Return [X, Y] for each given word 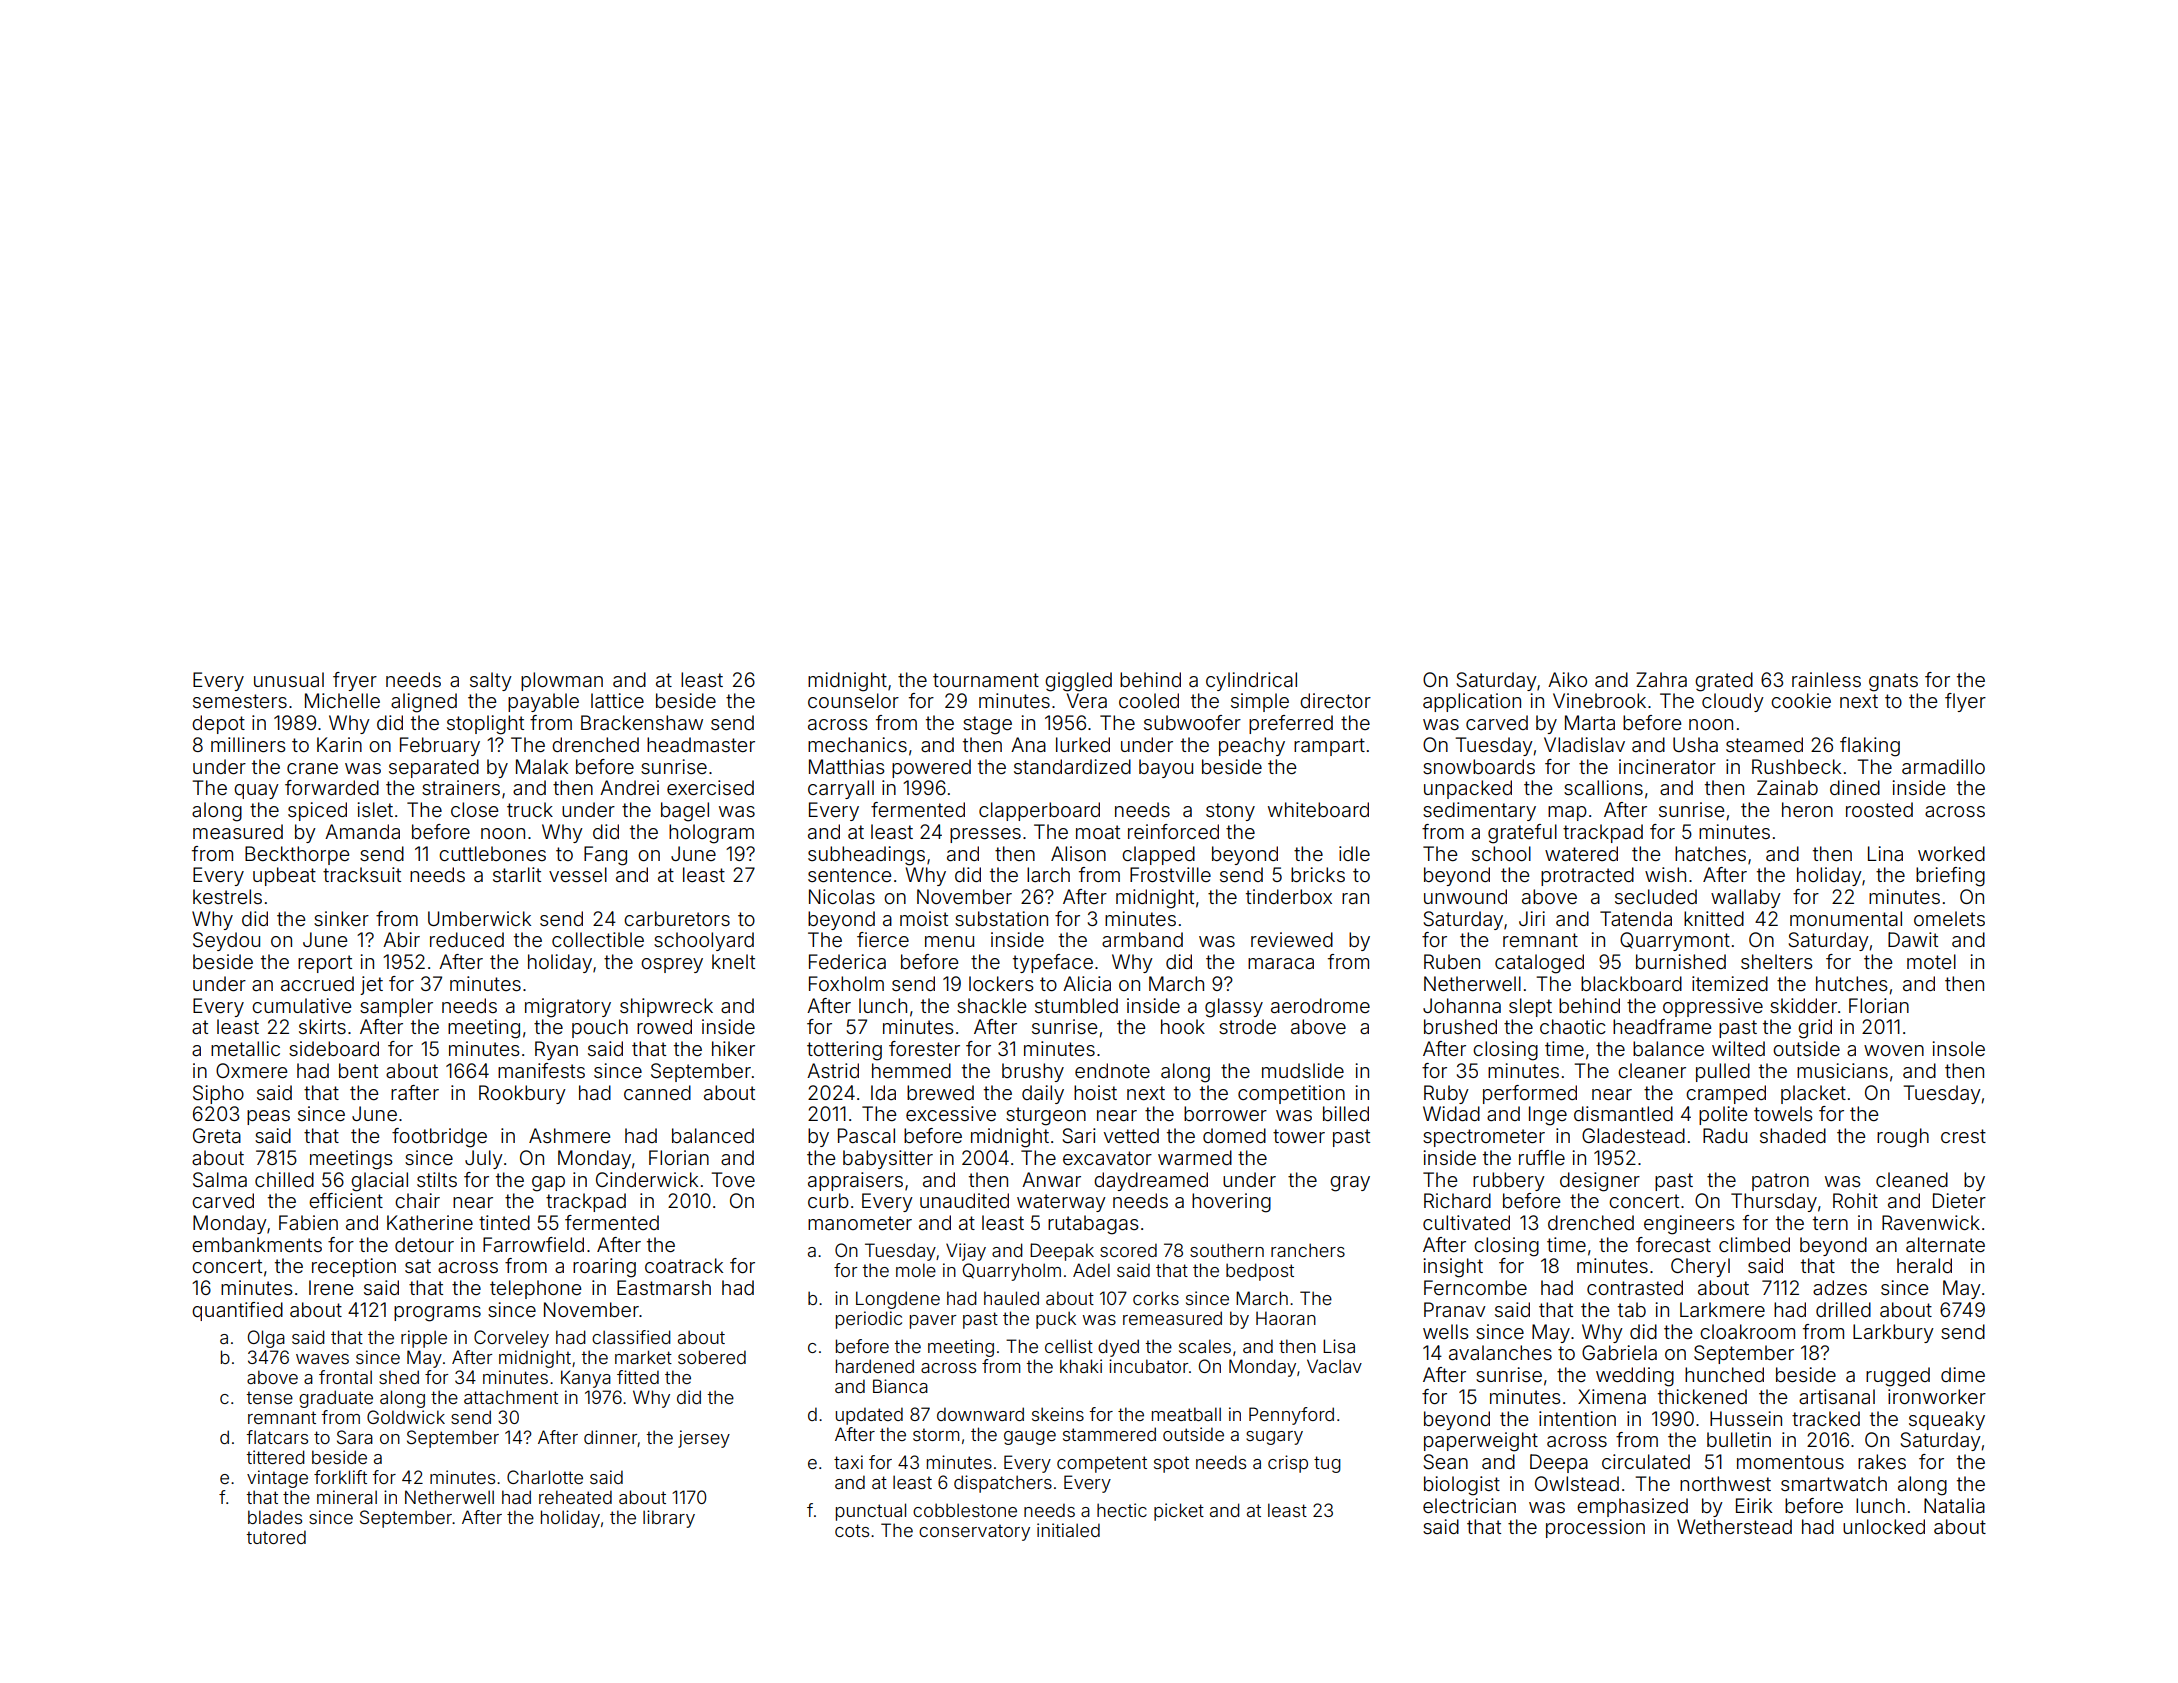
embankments [257, 1244]
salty [491, 681]
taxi [848, 1462]
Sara [355, 1437]
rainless [1826, 679]
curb [828, 1200]
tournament [986, 680]
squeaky [1947, 1420]
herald [1924, 1265]
